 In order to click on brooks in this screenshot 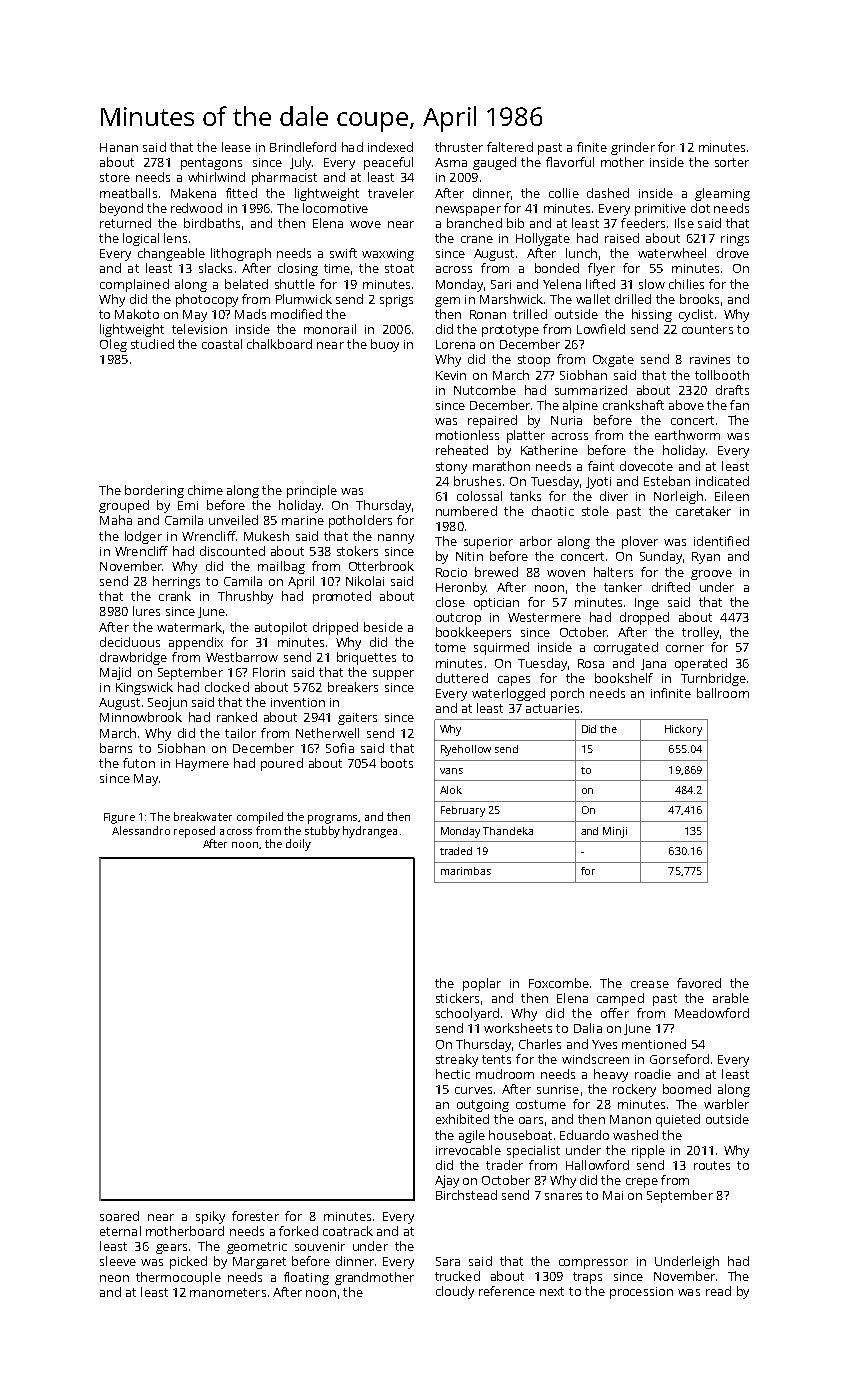, I will do `click(699, 299)`.
